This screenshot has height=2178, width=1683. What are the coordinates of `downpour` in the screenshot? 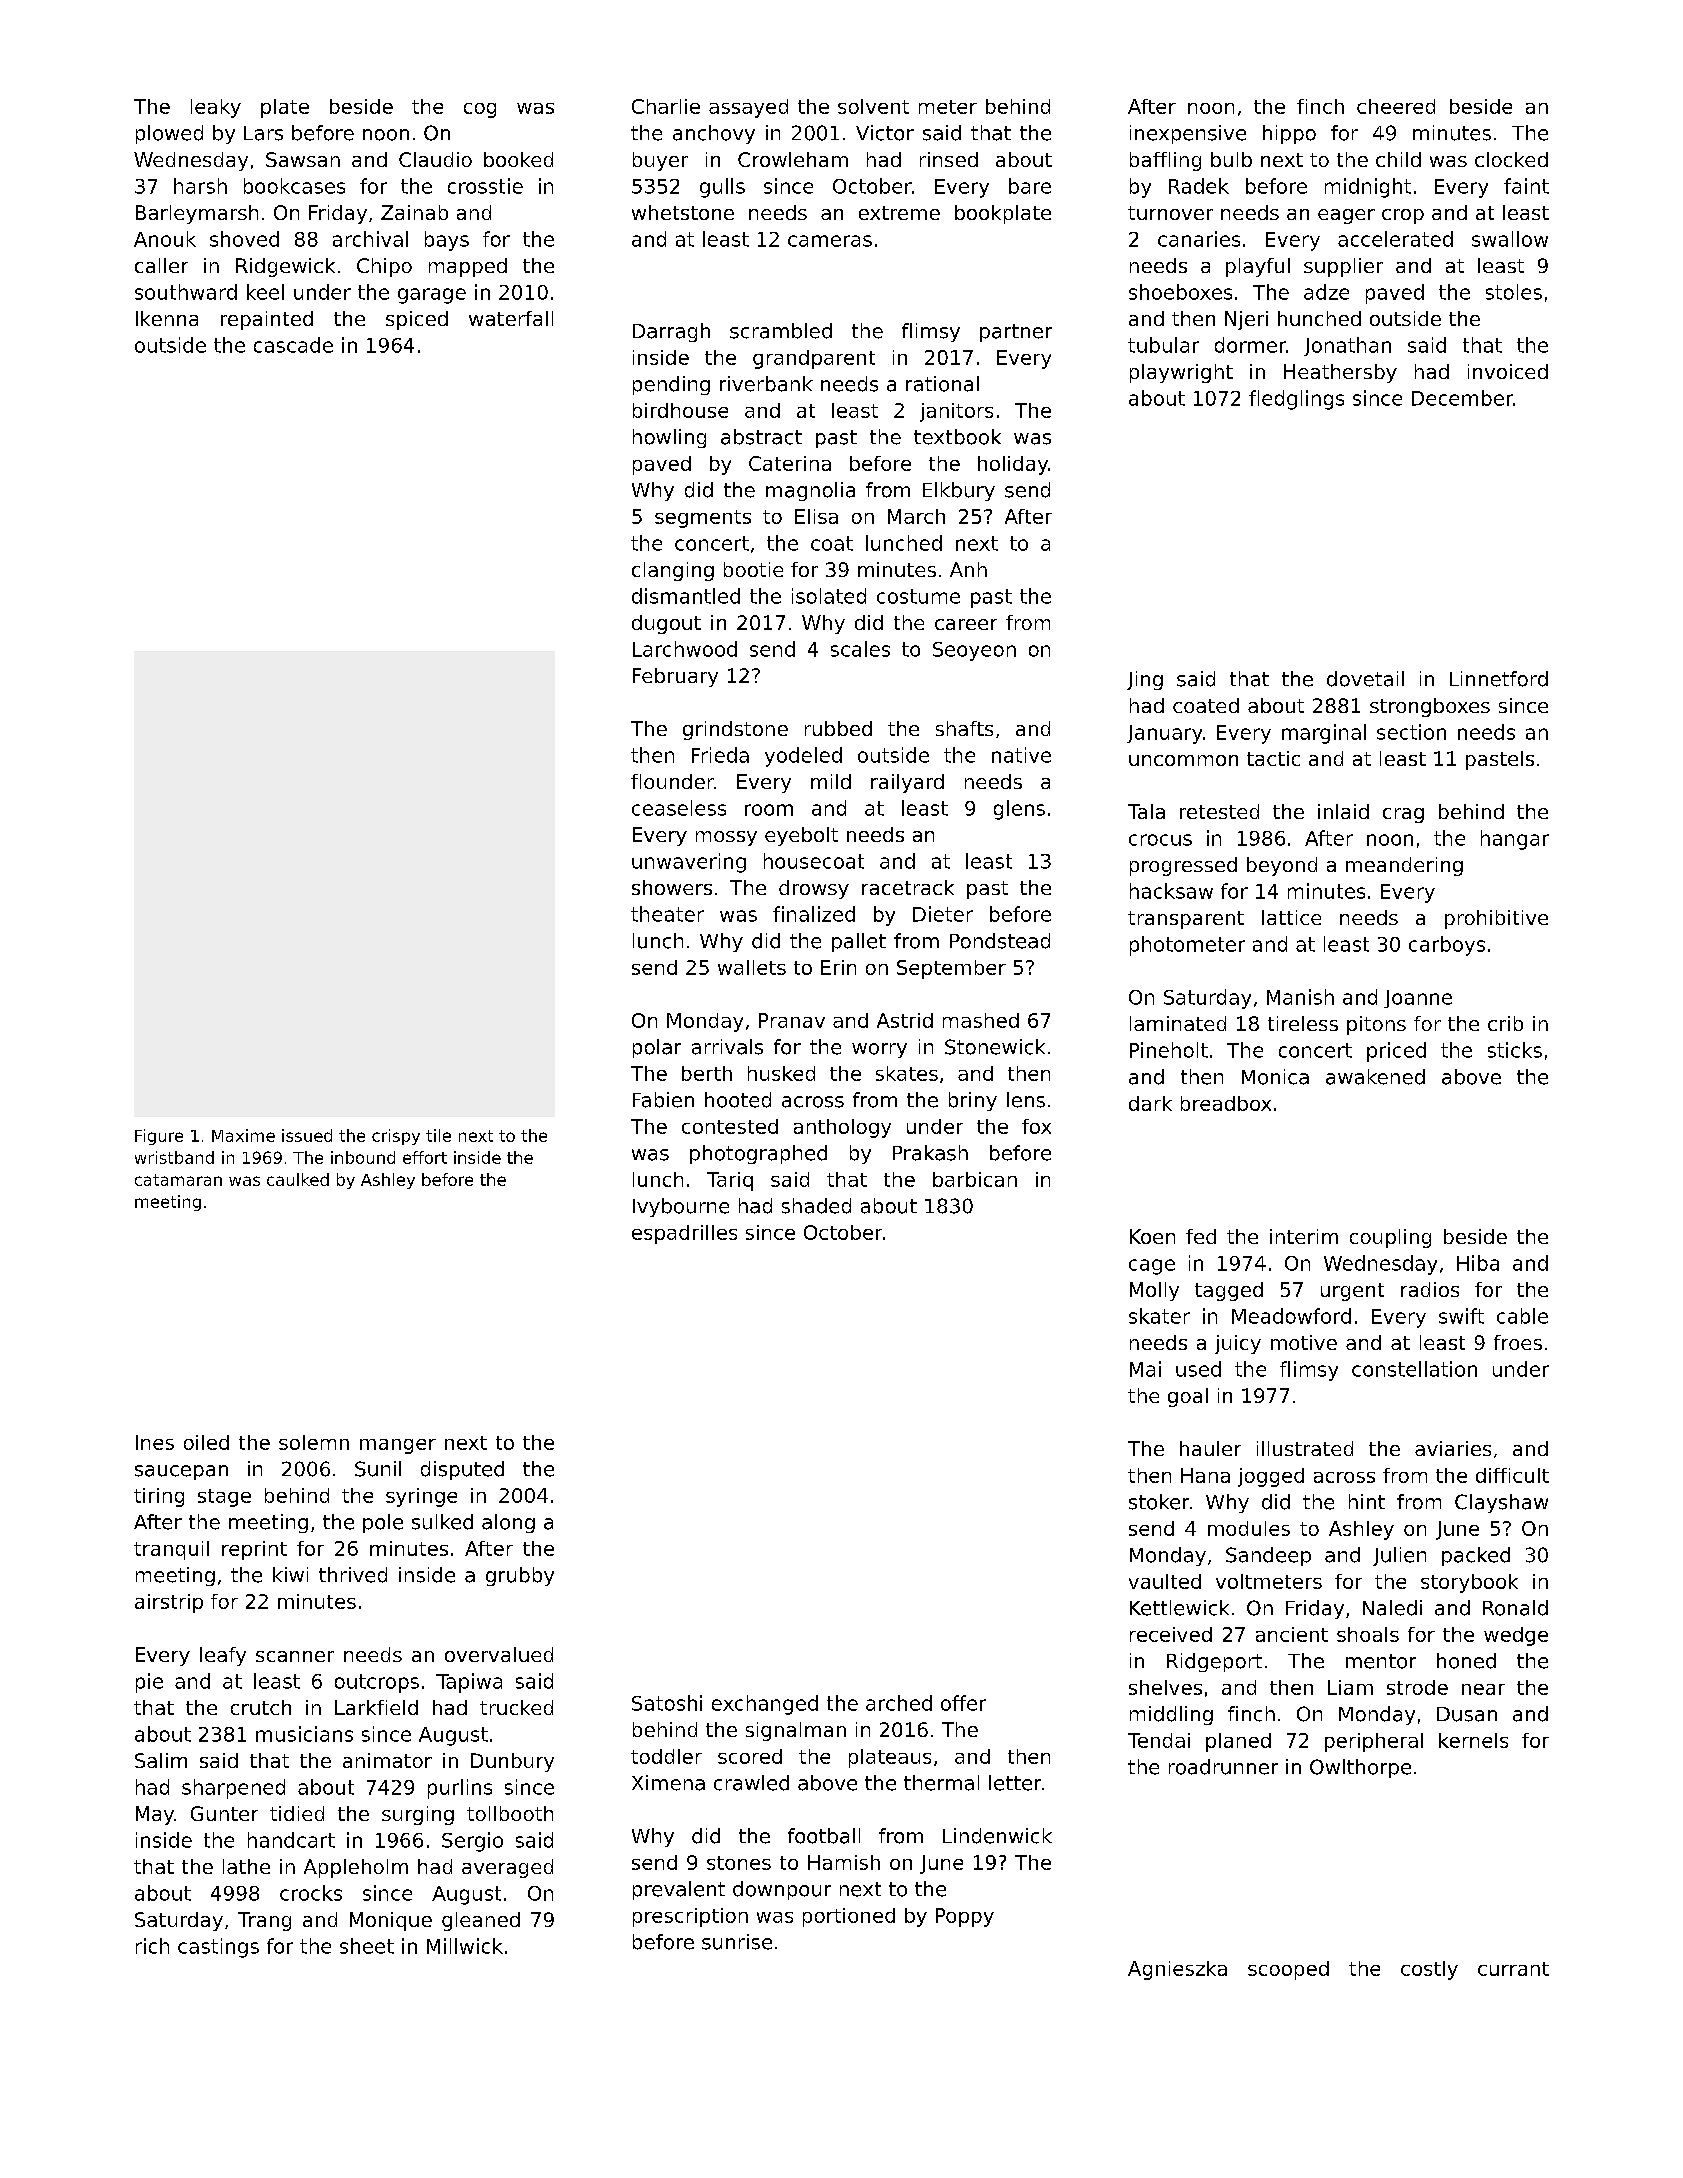 It's located at (782, 1890).
